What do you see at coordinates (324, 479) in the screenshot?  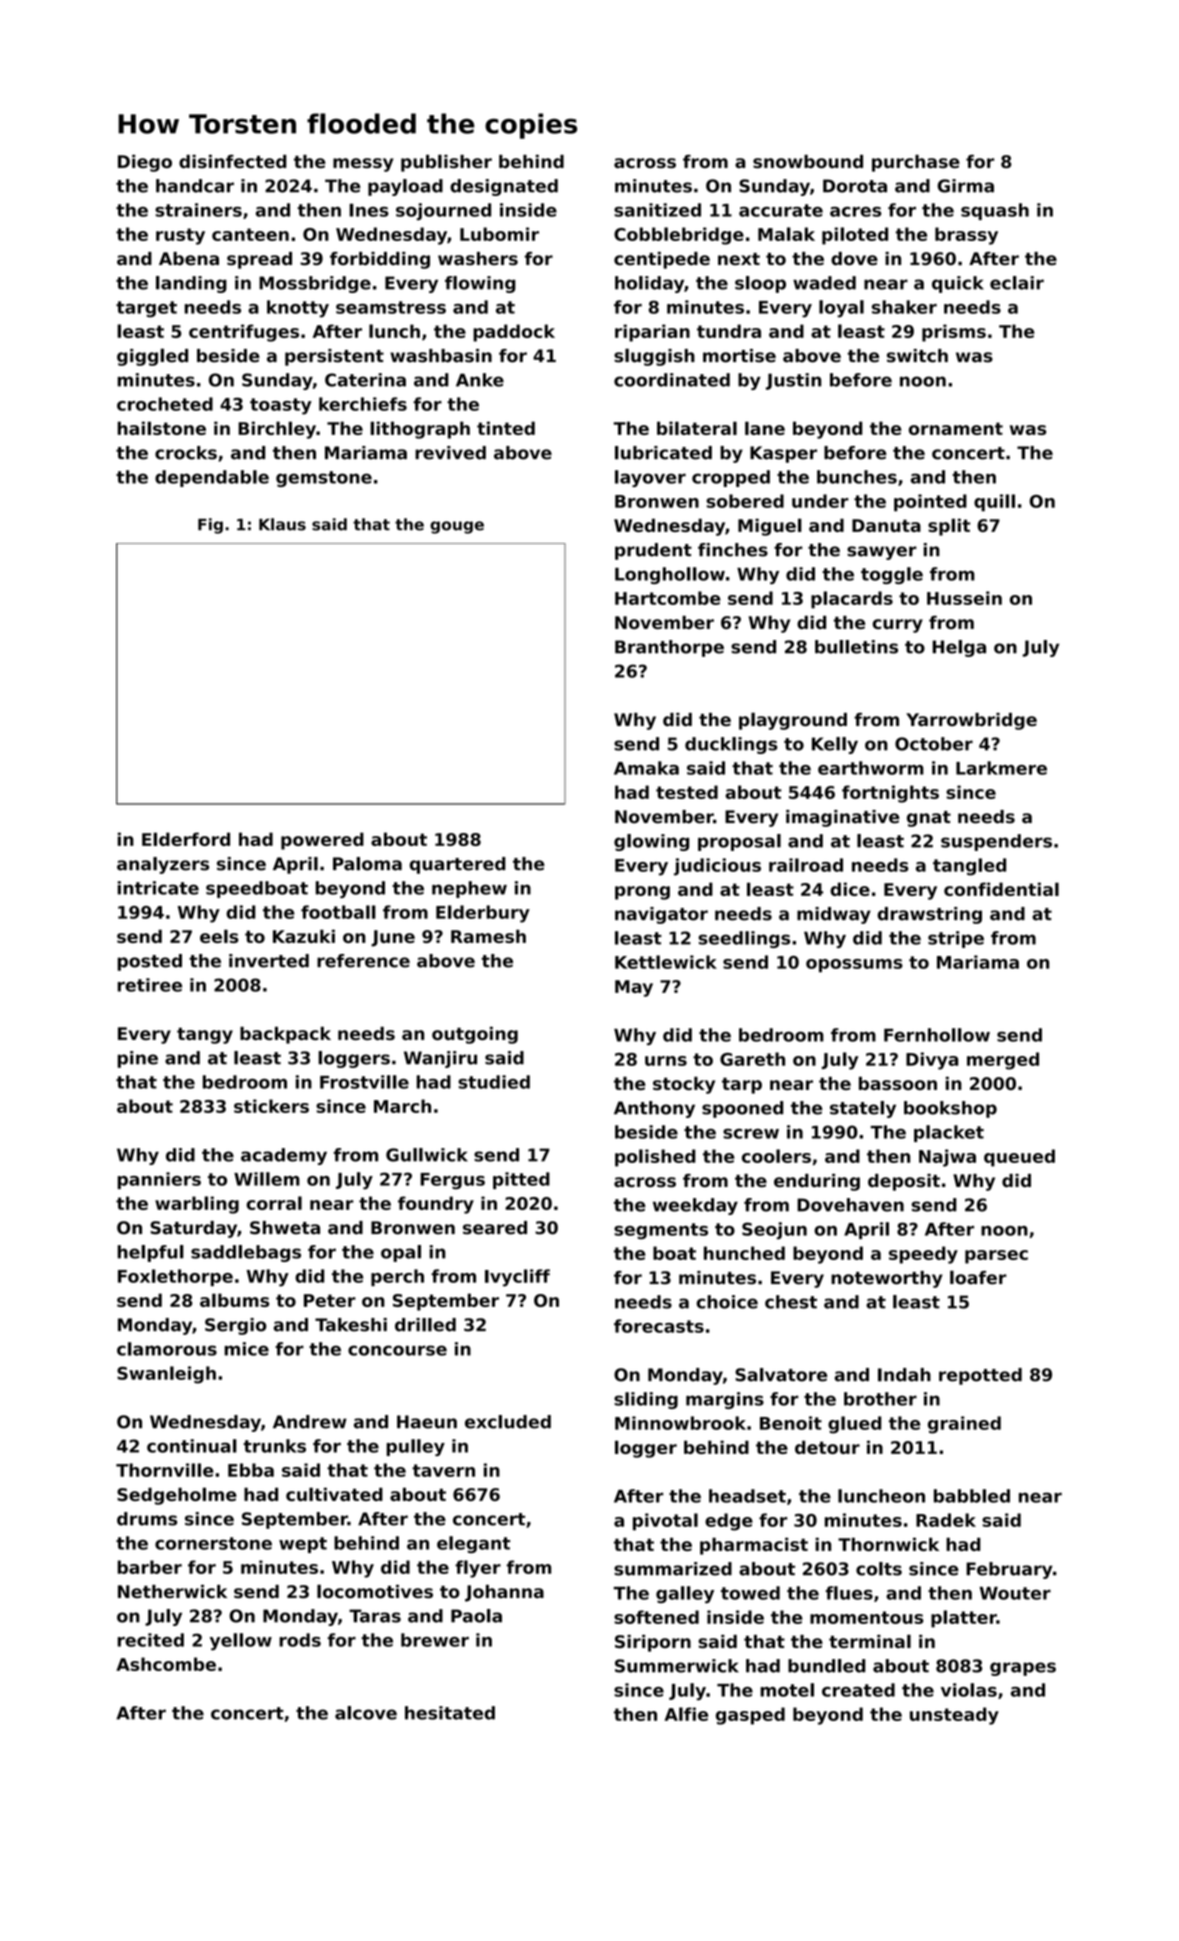 I see `gemstone` at bounding box center [324, 479].
